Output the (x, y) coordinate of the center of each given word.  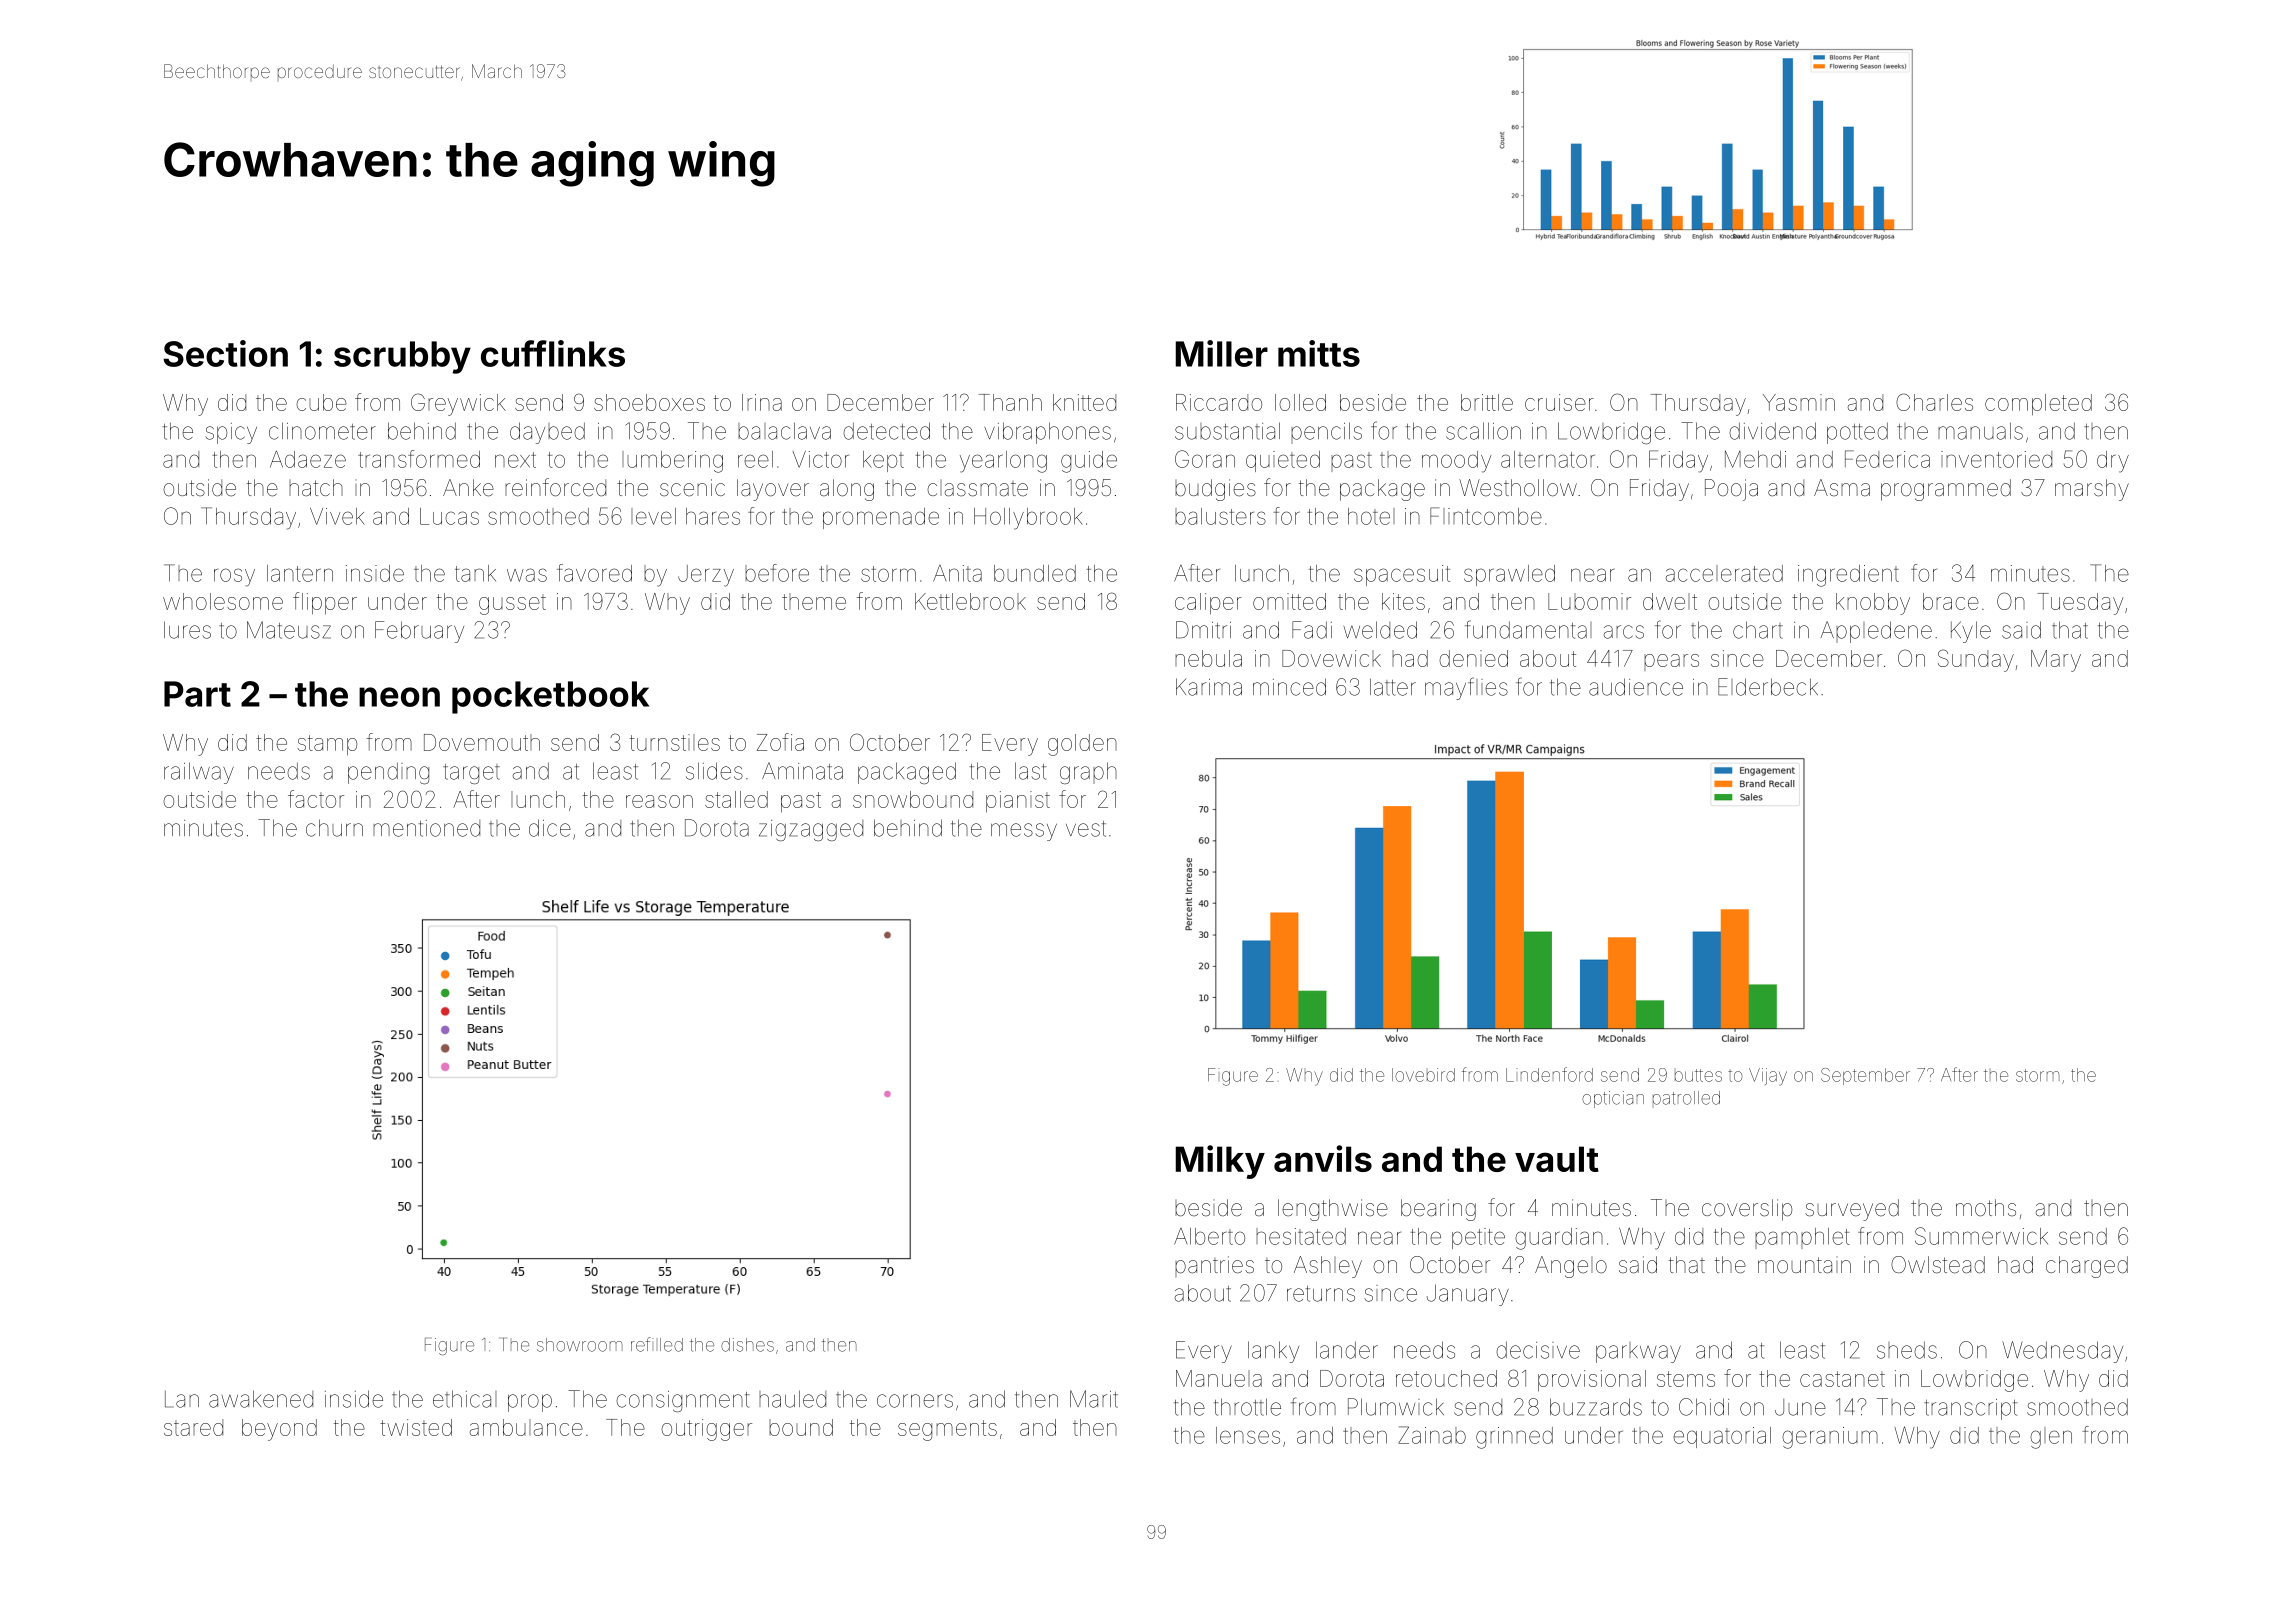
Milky (1220, 1162)
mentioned (426, 828)
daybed (547, 433)
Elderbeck (1768, 687)
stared (193, 1427)
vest (1086, 829)
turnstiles (675, 742)
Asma (1842, 487)
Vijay (1768, 1077)
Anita (957, 573)
